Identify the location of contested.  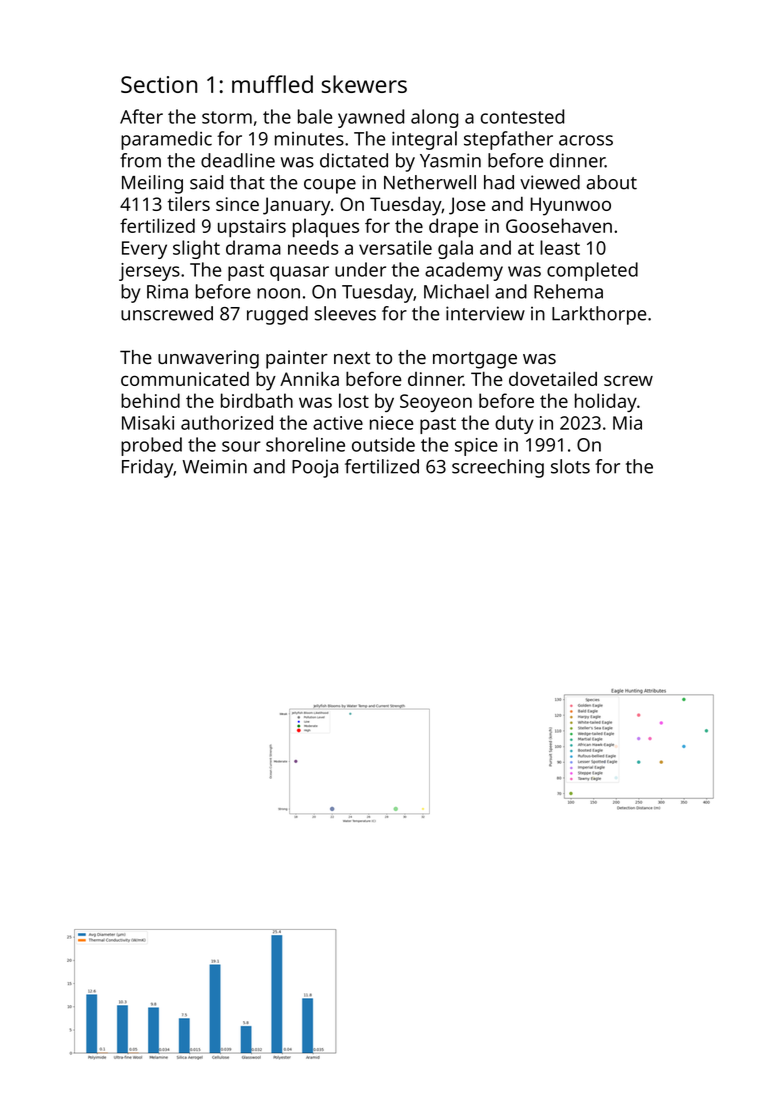
(523, 116).
